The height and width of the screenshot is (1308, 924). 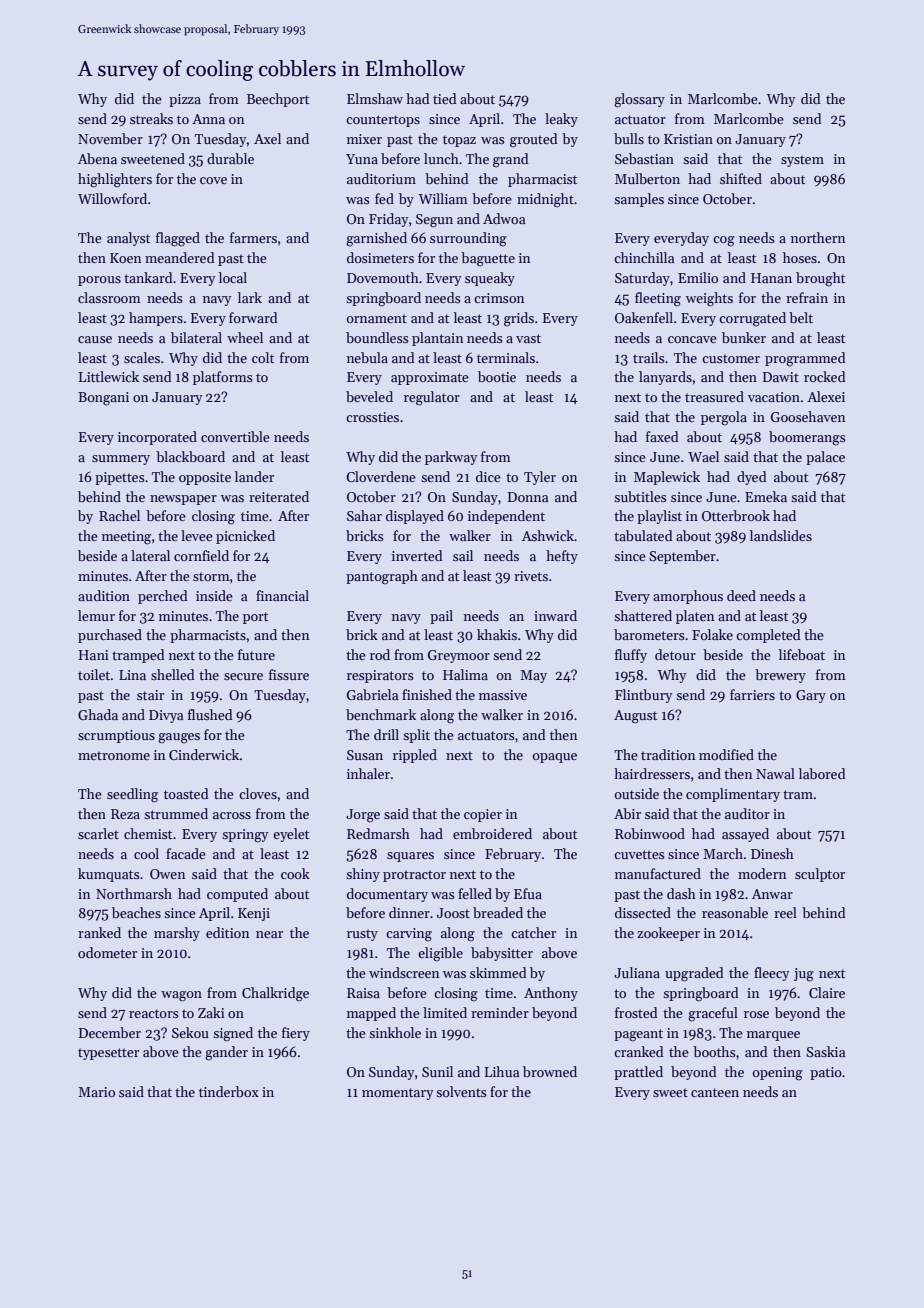 I want to click on momentary, so click(x=397, y=1094).
